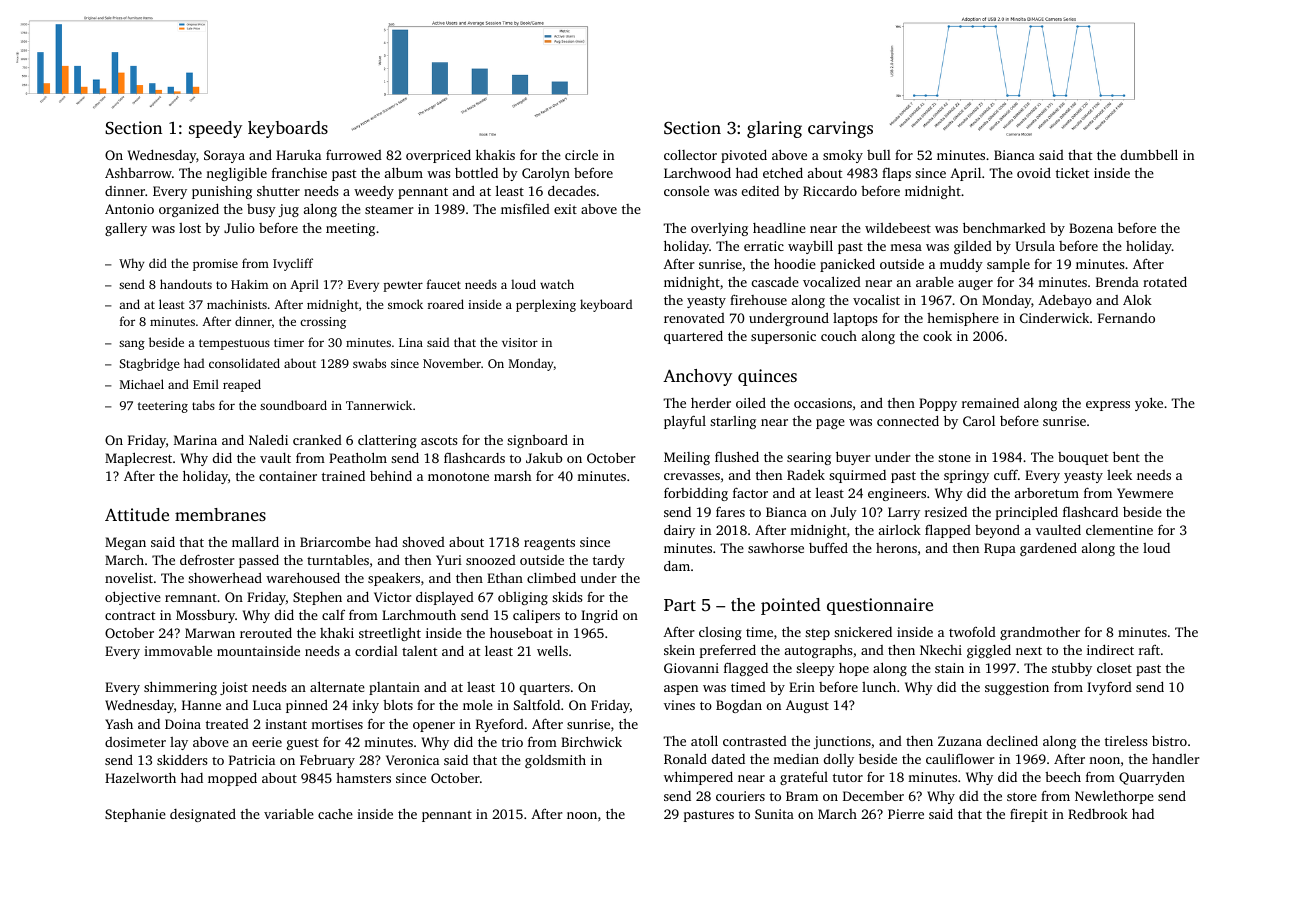 Image resolution: width=1308 pixels, height=924 pixels. What do you see at coordinates (1098, 814) in the screenshot?
I see `Redbrook` at bounding box center [1098, 814].
